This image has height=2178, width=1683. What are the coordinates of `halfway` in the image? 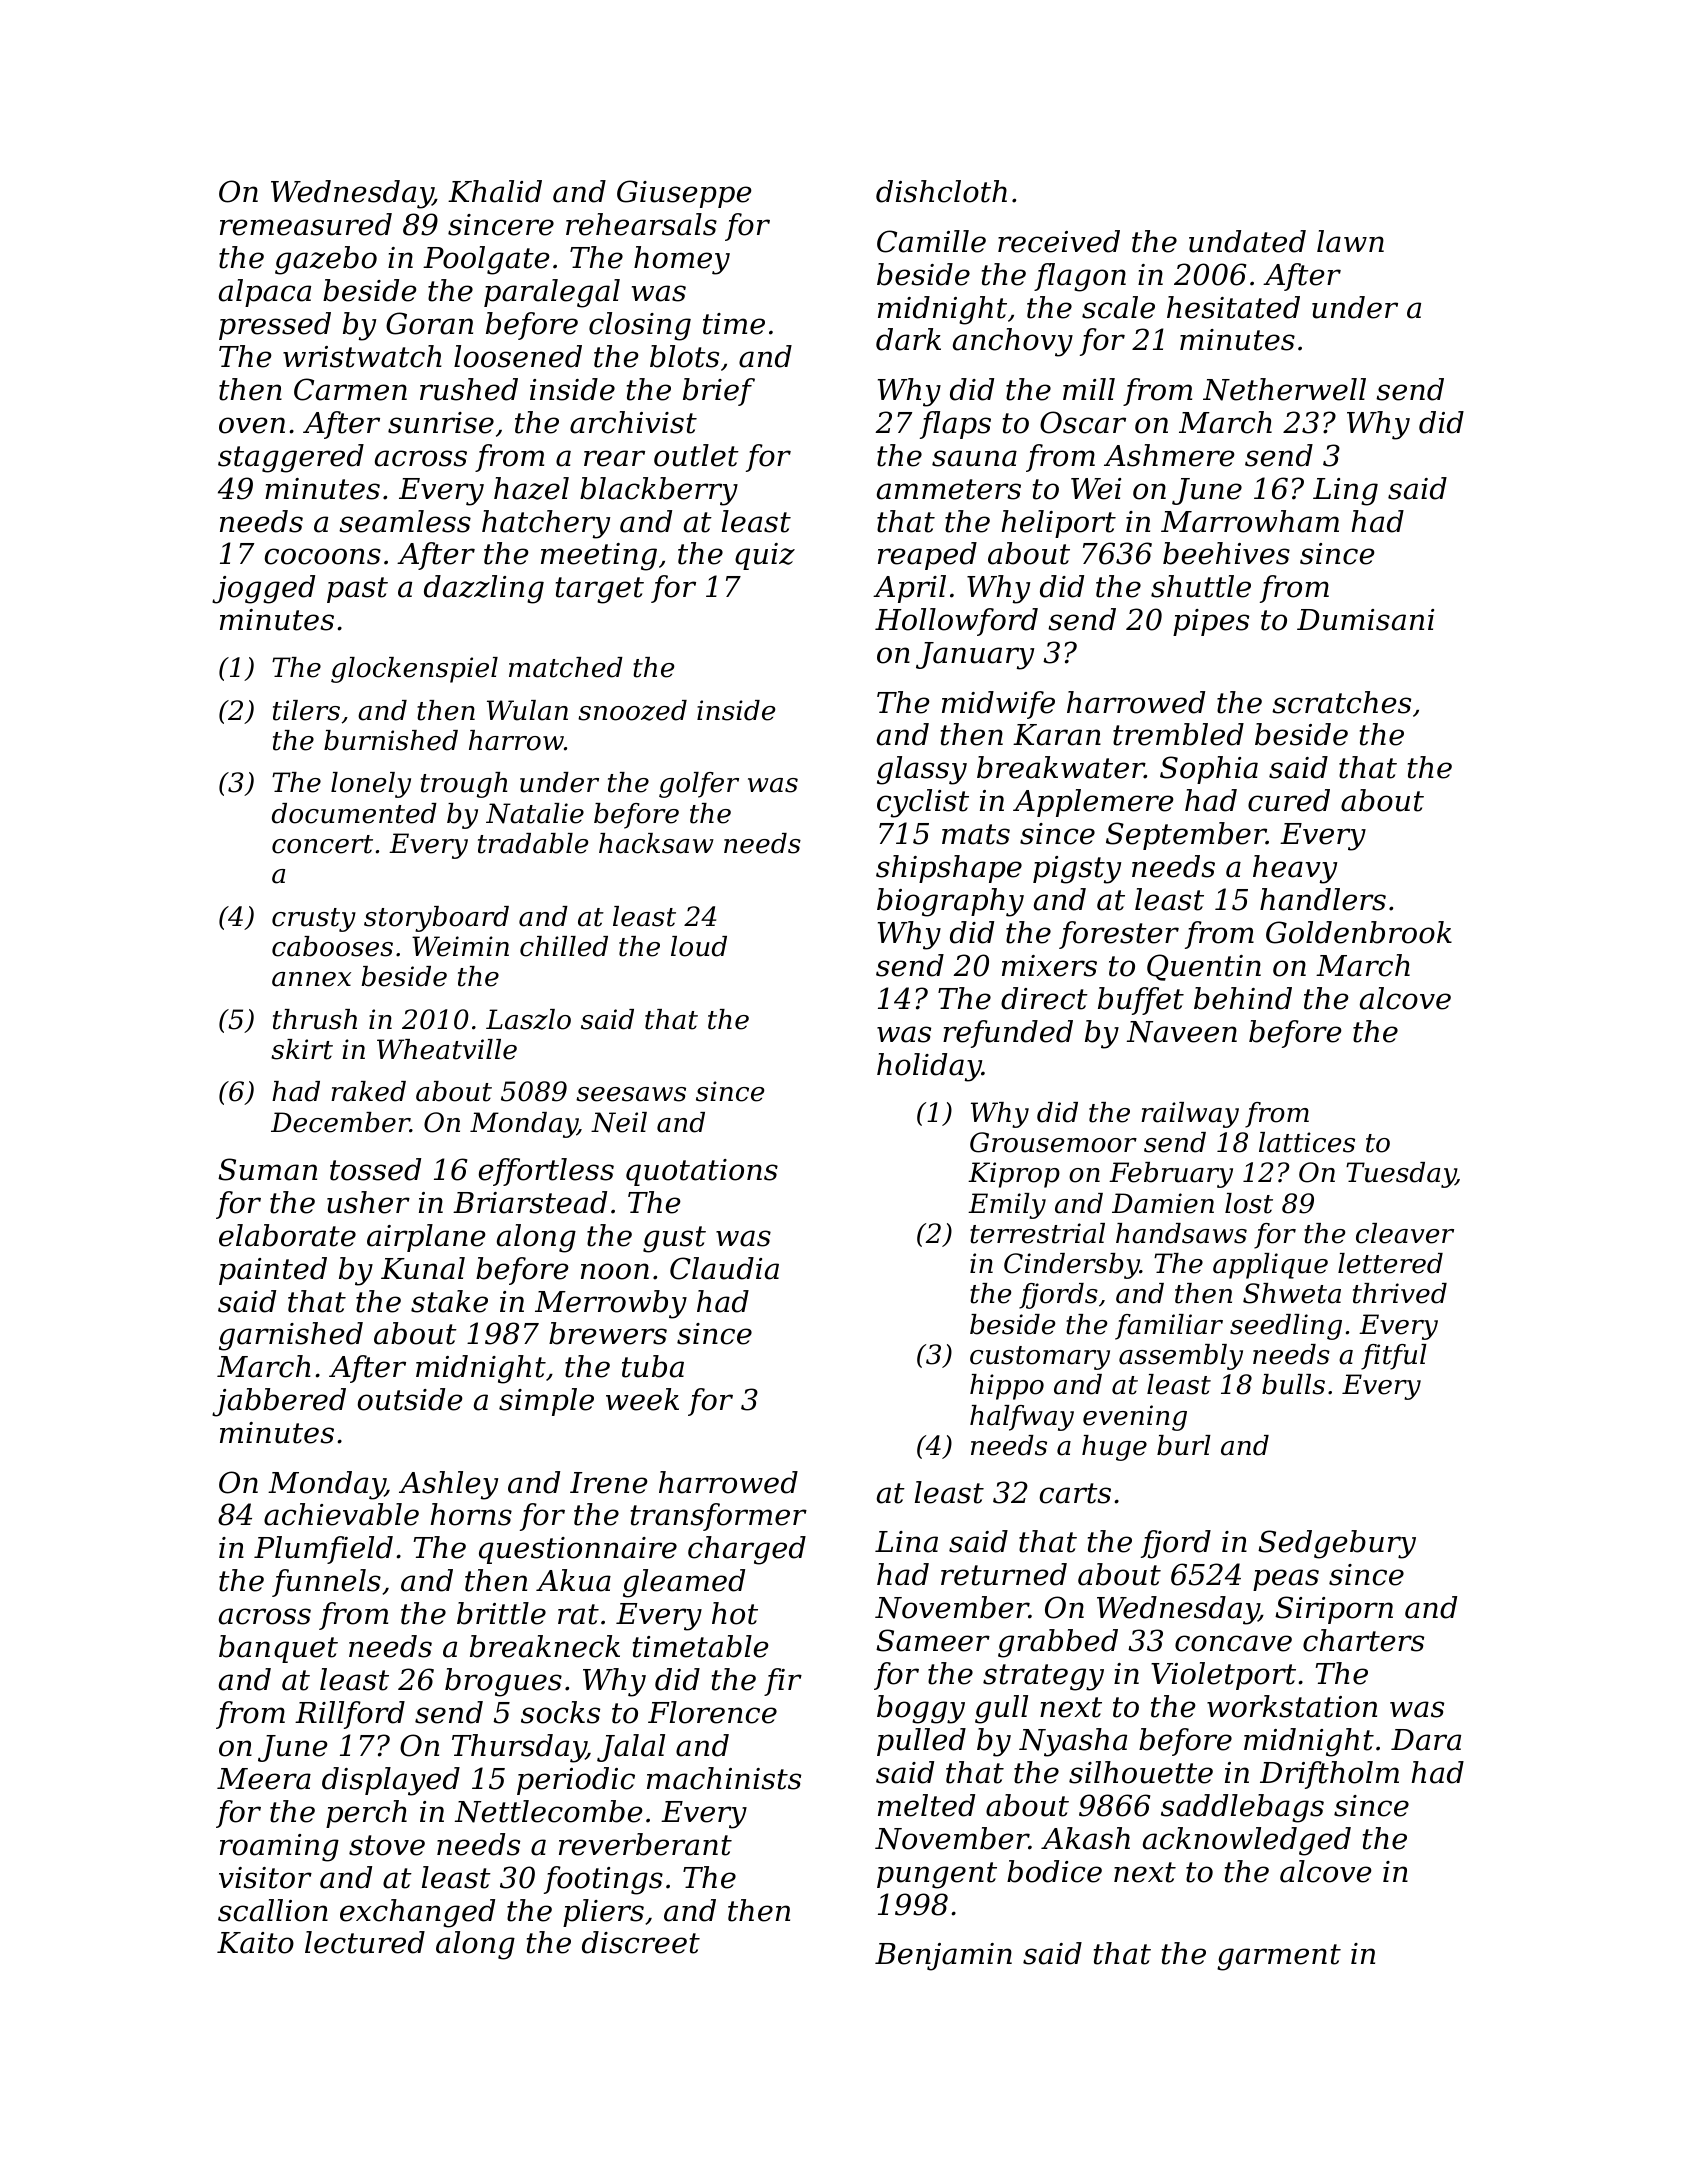 It's located at (1022, 1418).
